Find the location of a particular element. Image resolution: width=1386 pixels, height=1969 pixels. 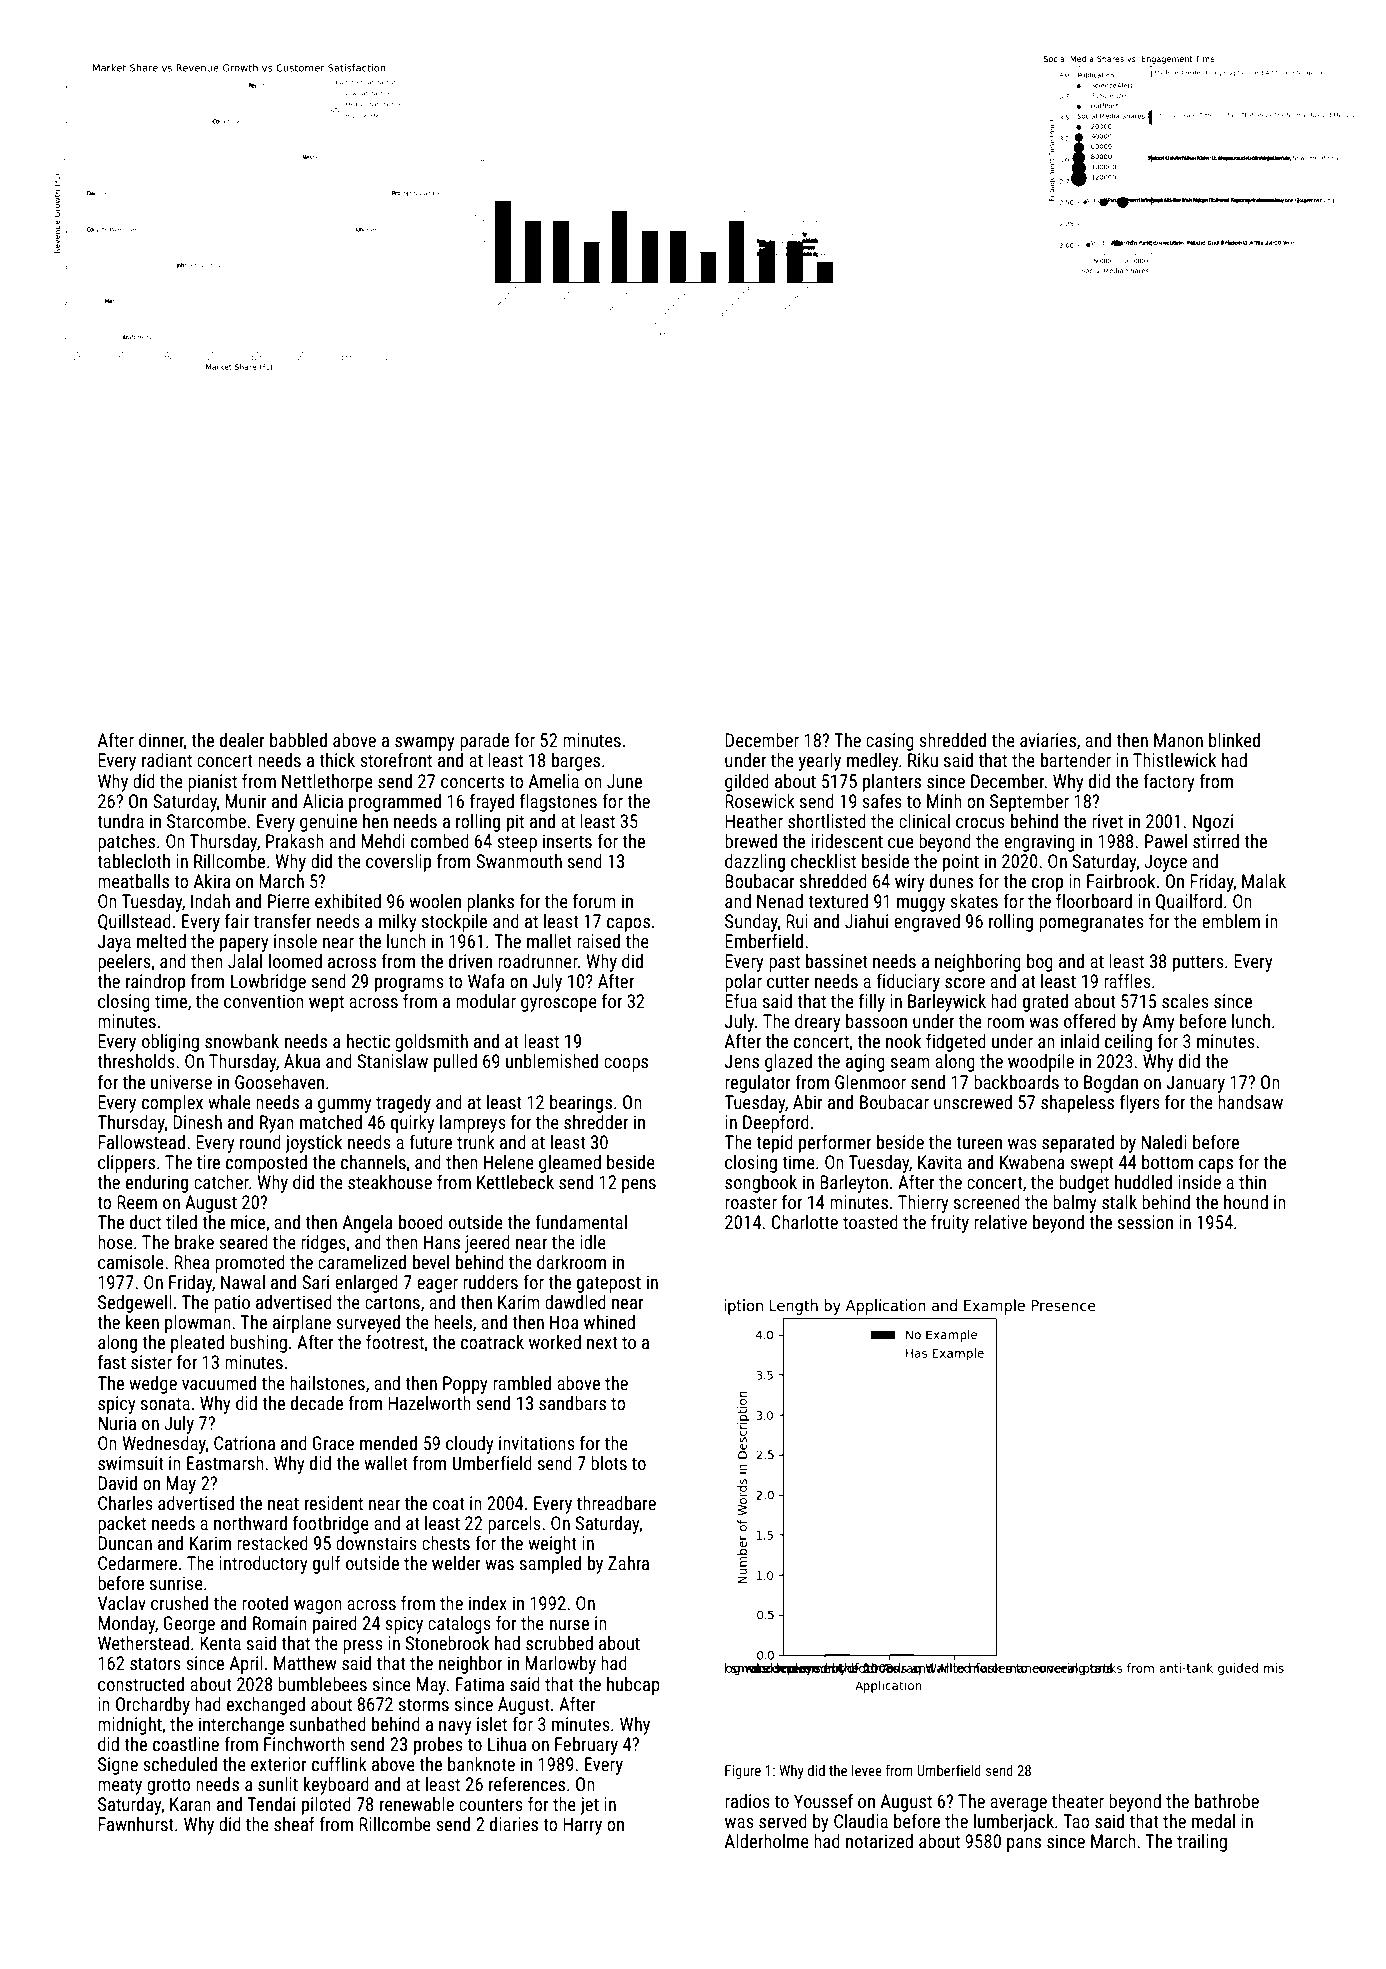

Signe is located at coordinates (118, 1766).
